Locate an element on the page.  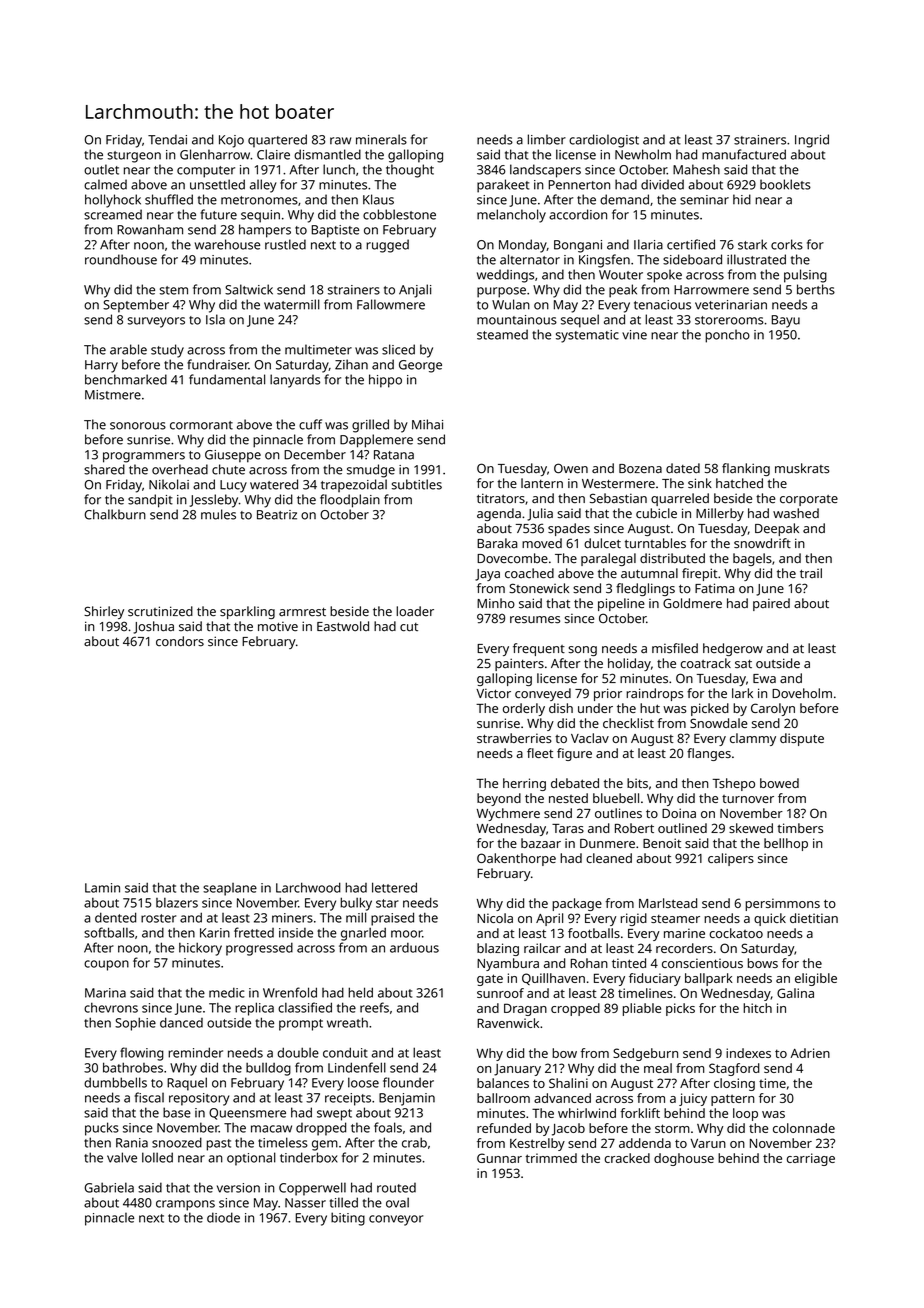
manufactured is located at coordinates (744, 154).
